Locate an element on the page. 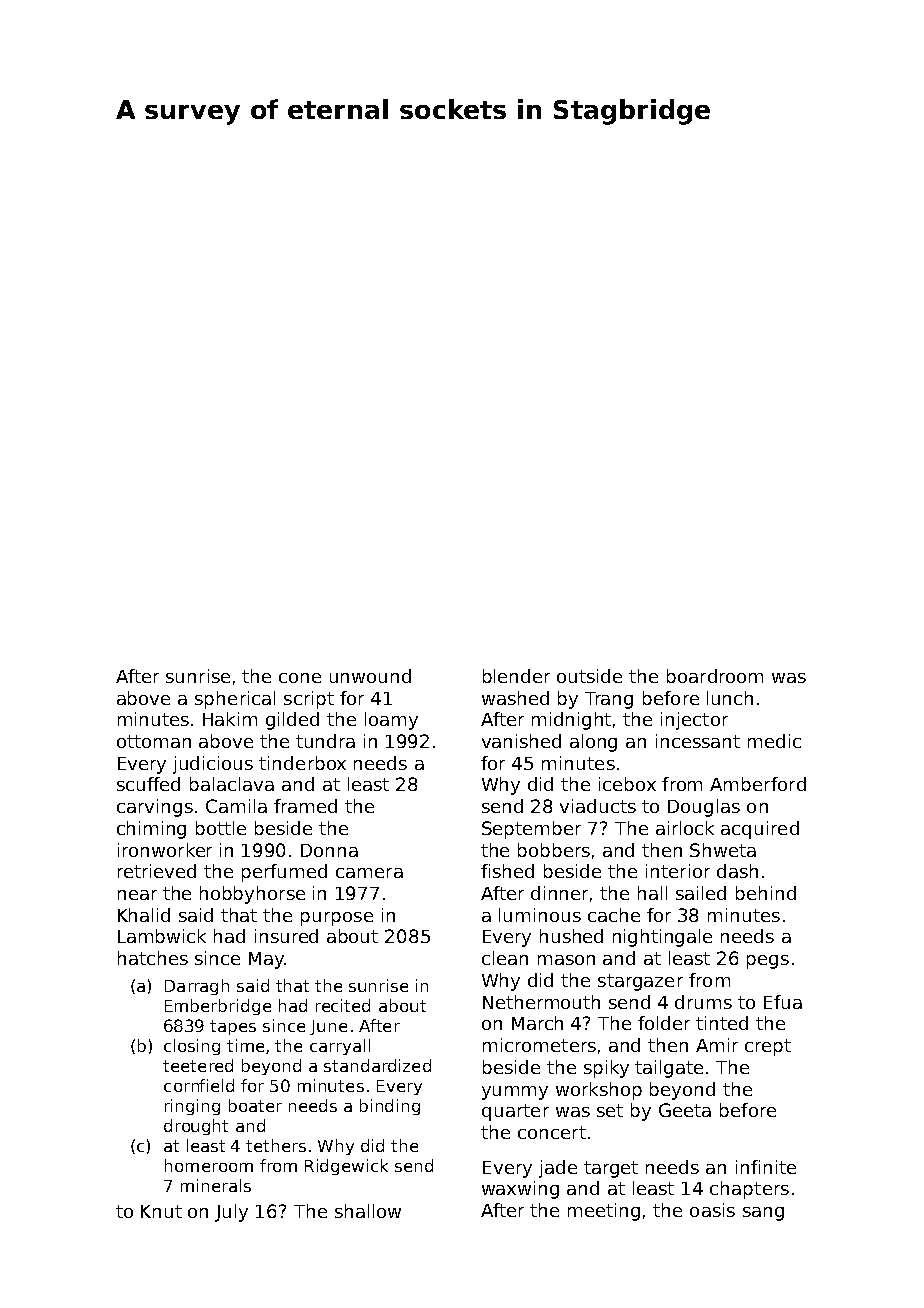 The image size is (924, 1308). spherical is located at coordinates (235, 700).
